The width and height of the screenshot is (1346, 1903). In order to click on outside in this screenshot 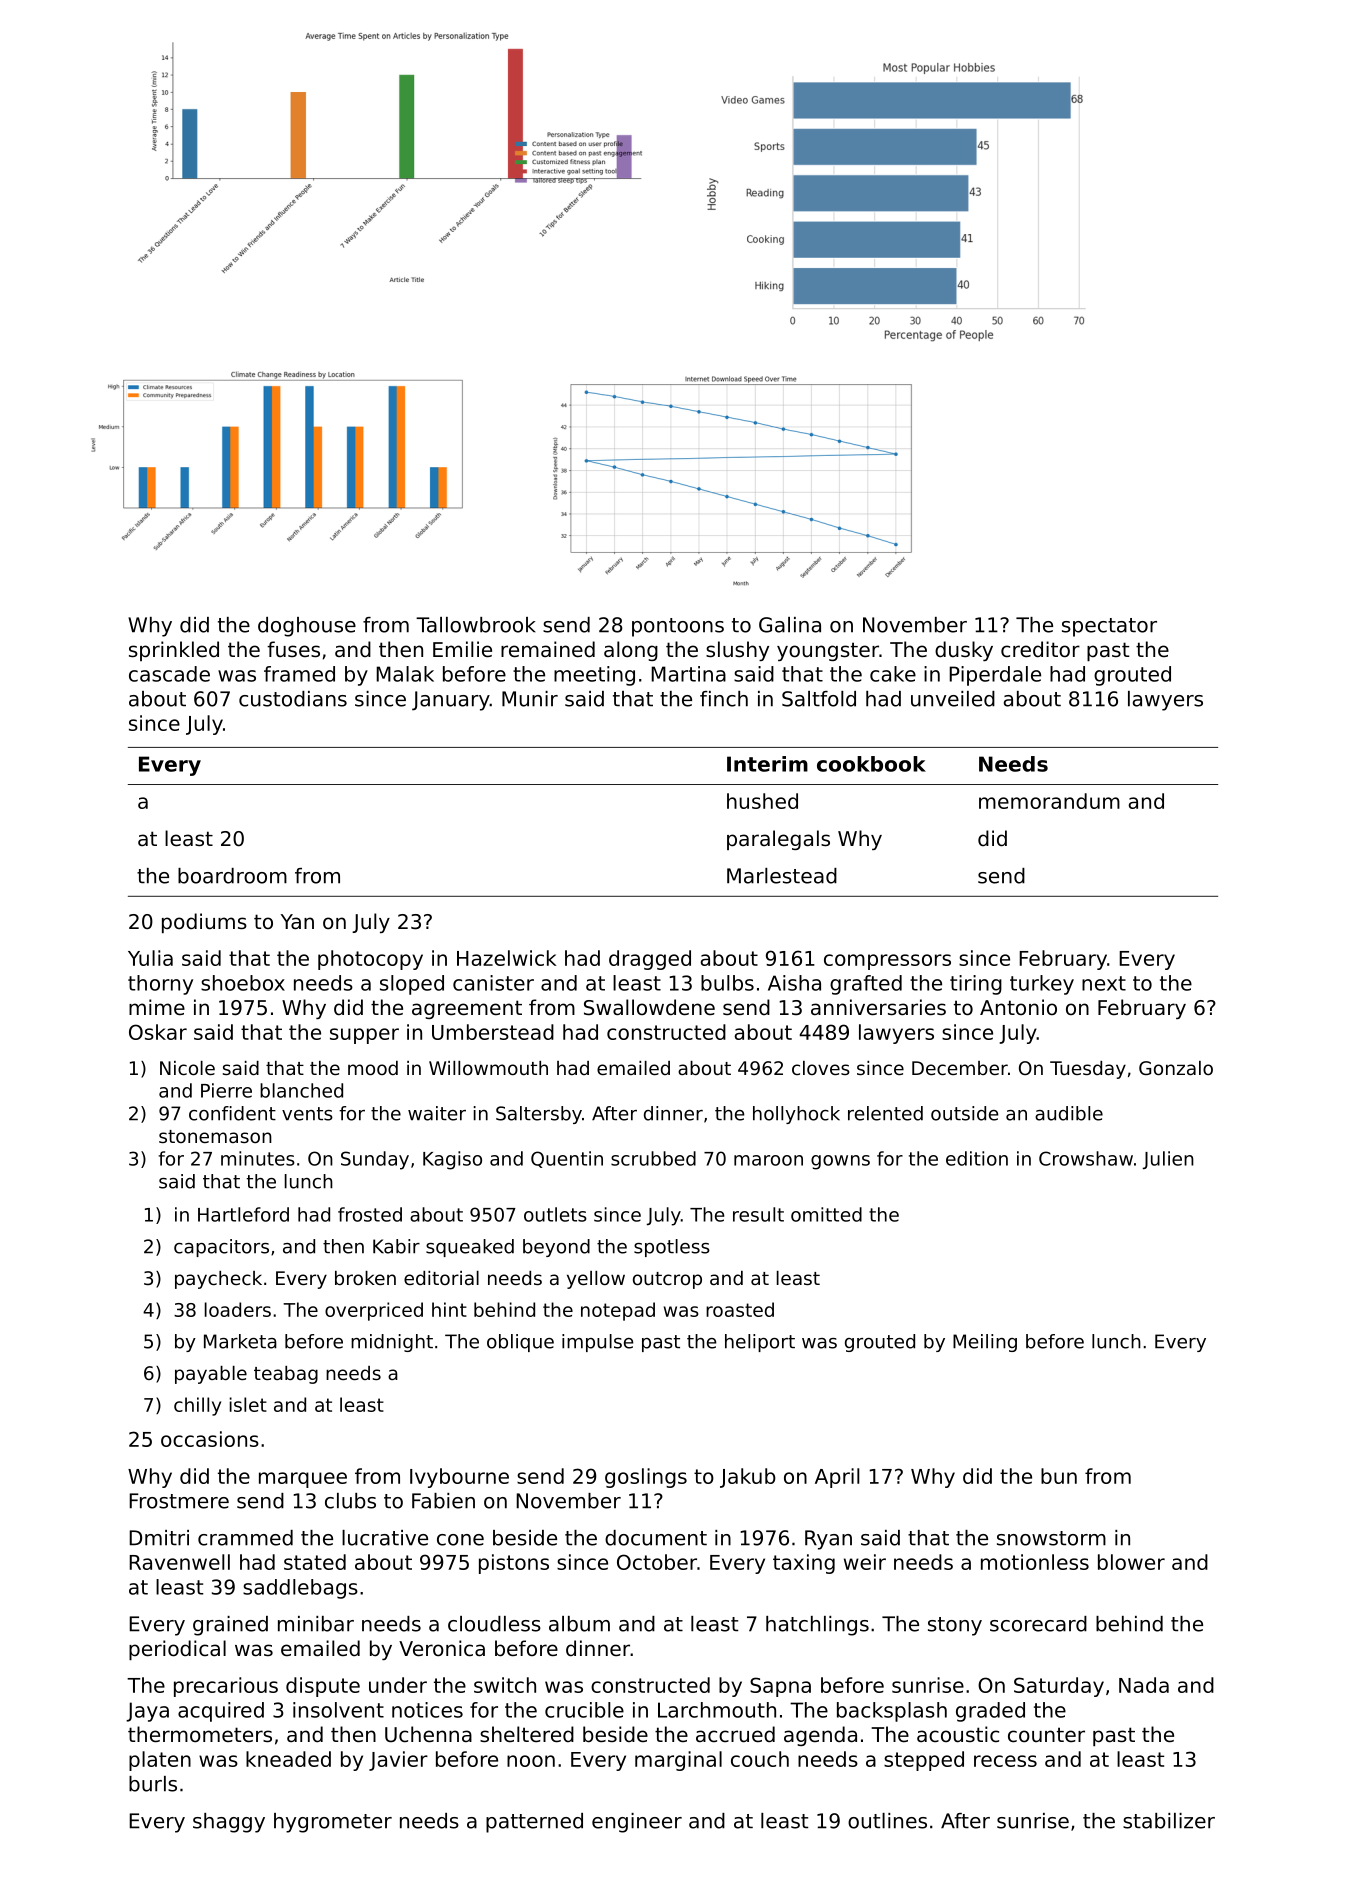, I will do `click(964, 1113)`.
